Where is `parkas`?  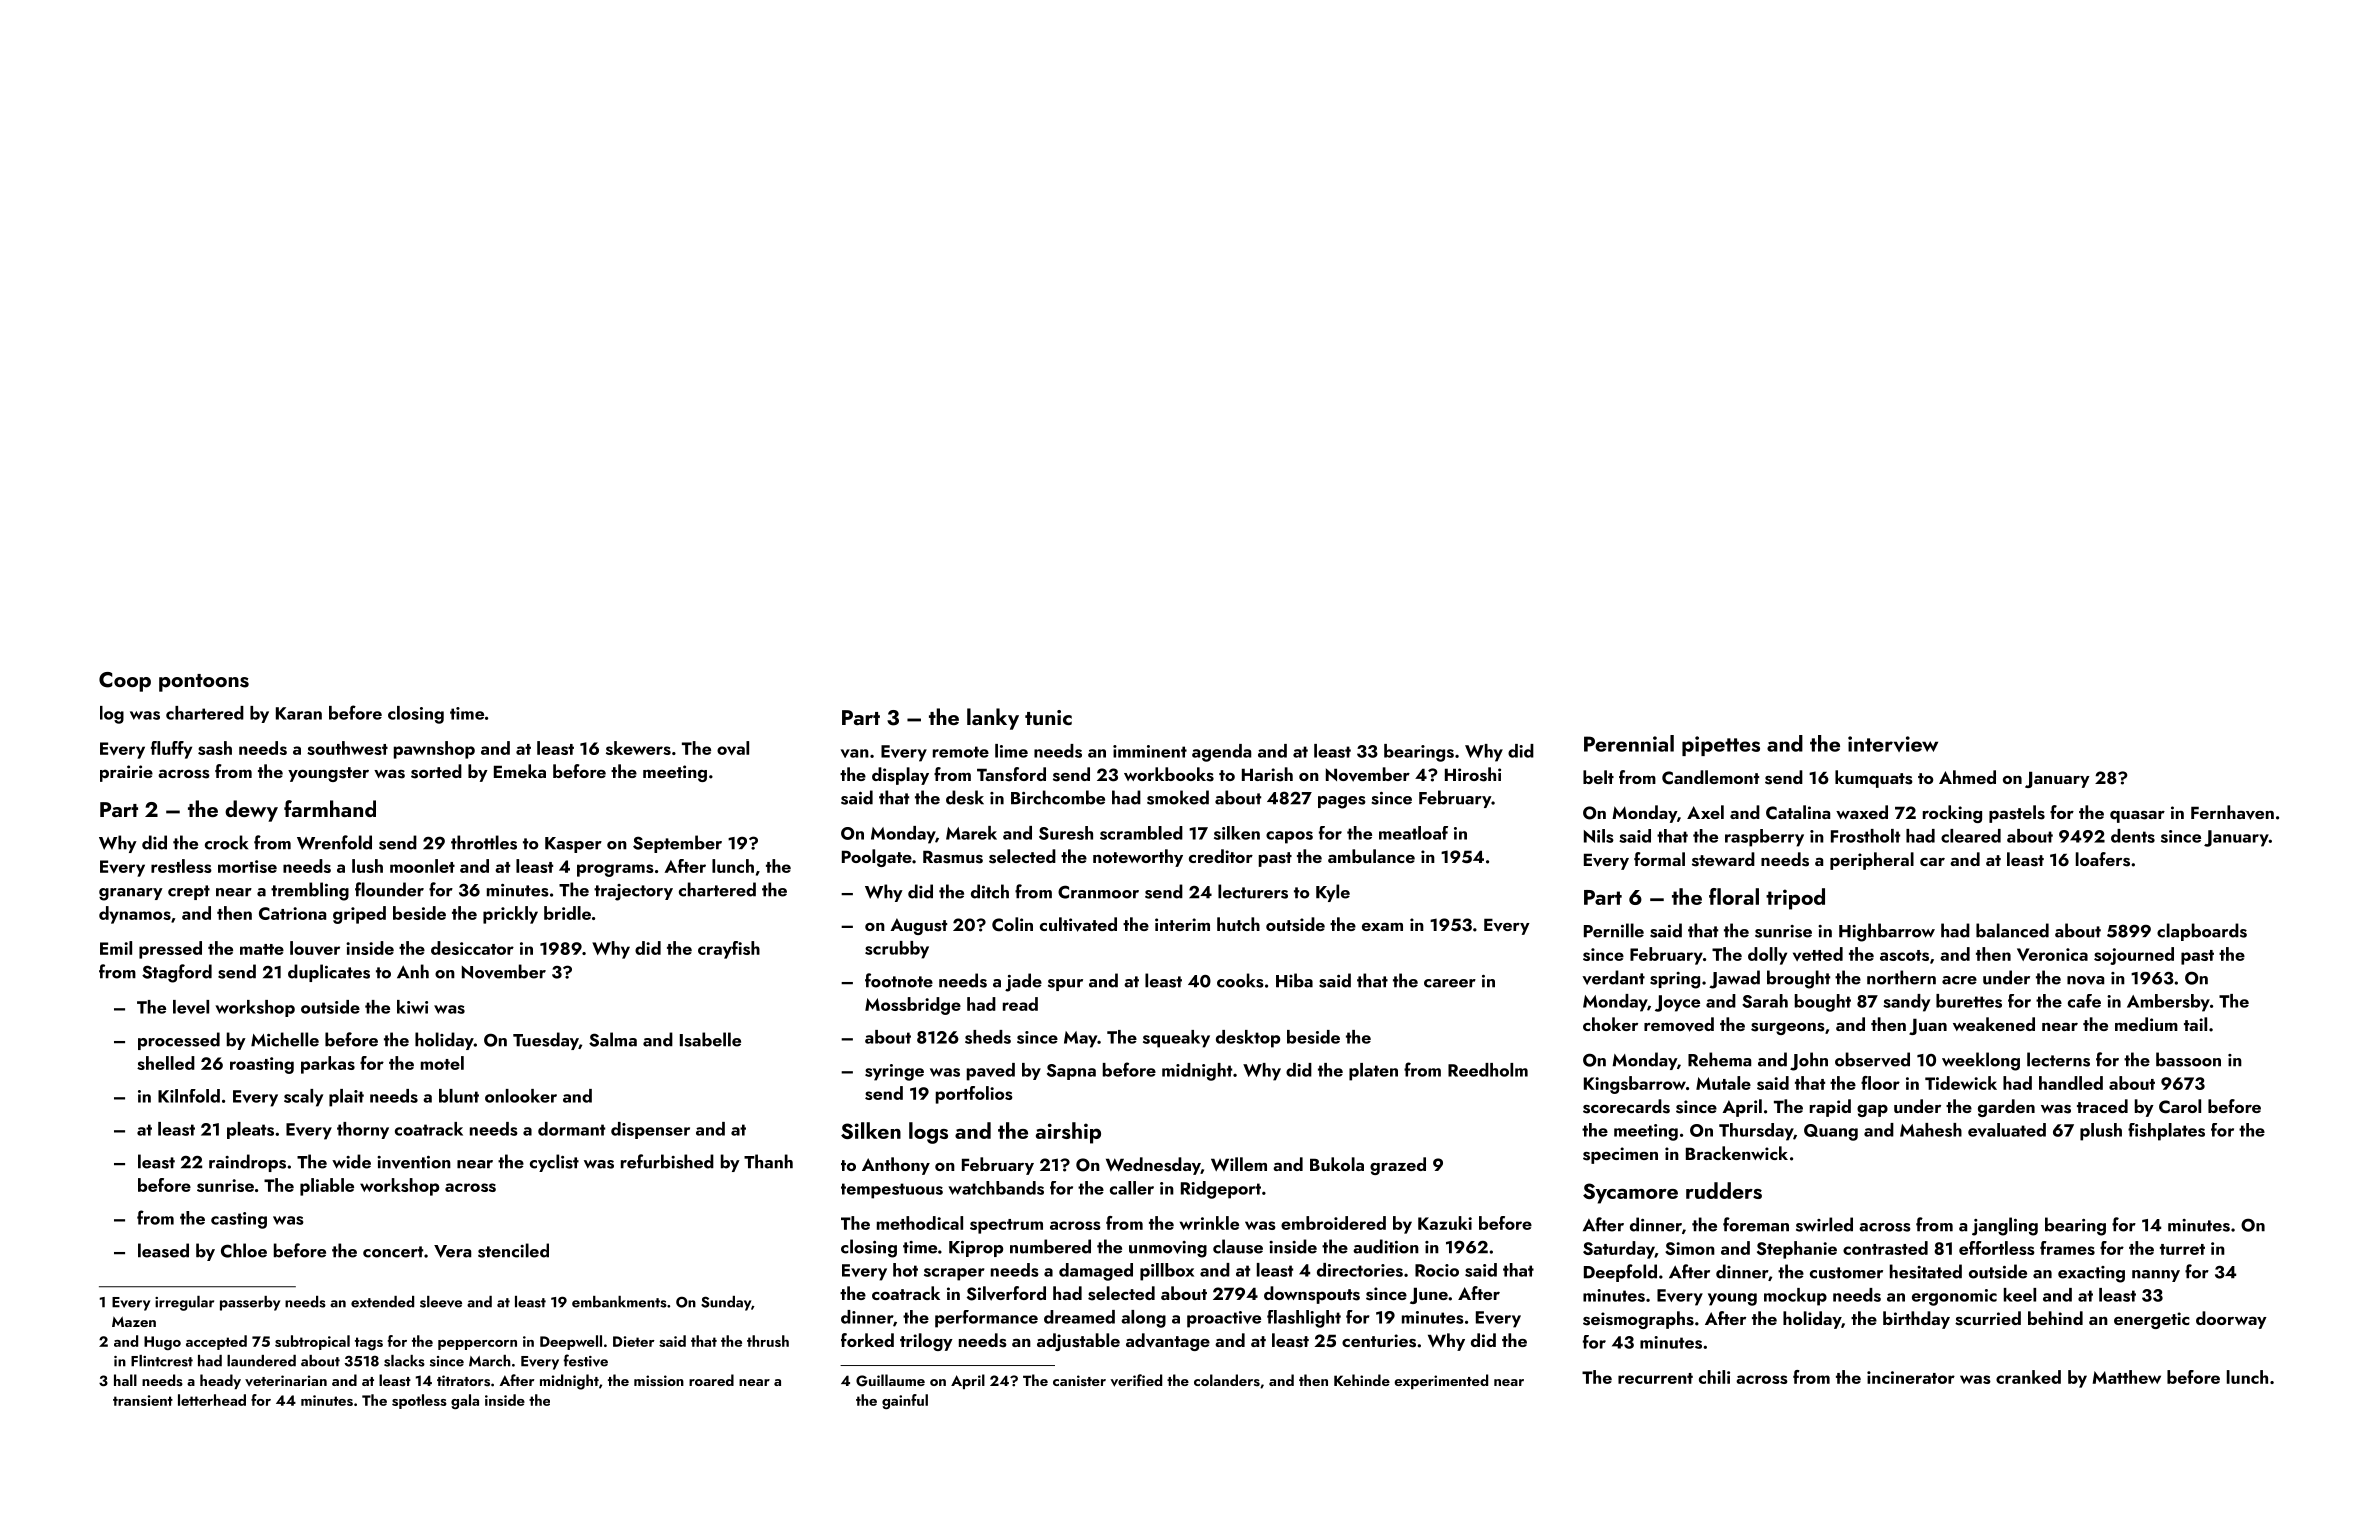 parkas is located at coordinates (328, 1065).
